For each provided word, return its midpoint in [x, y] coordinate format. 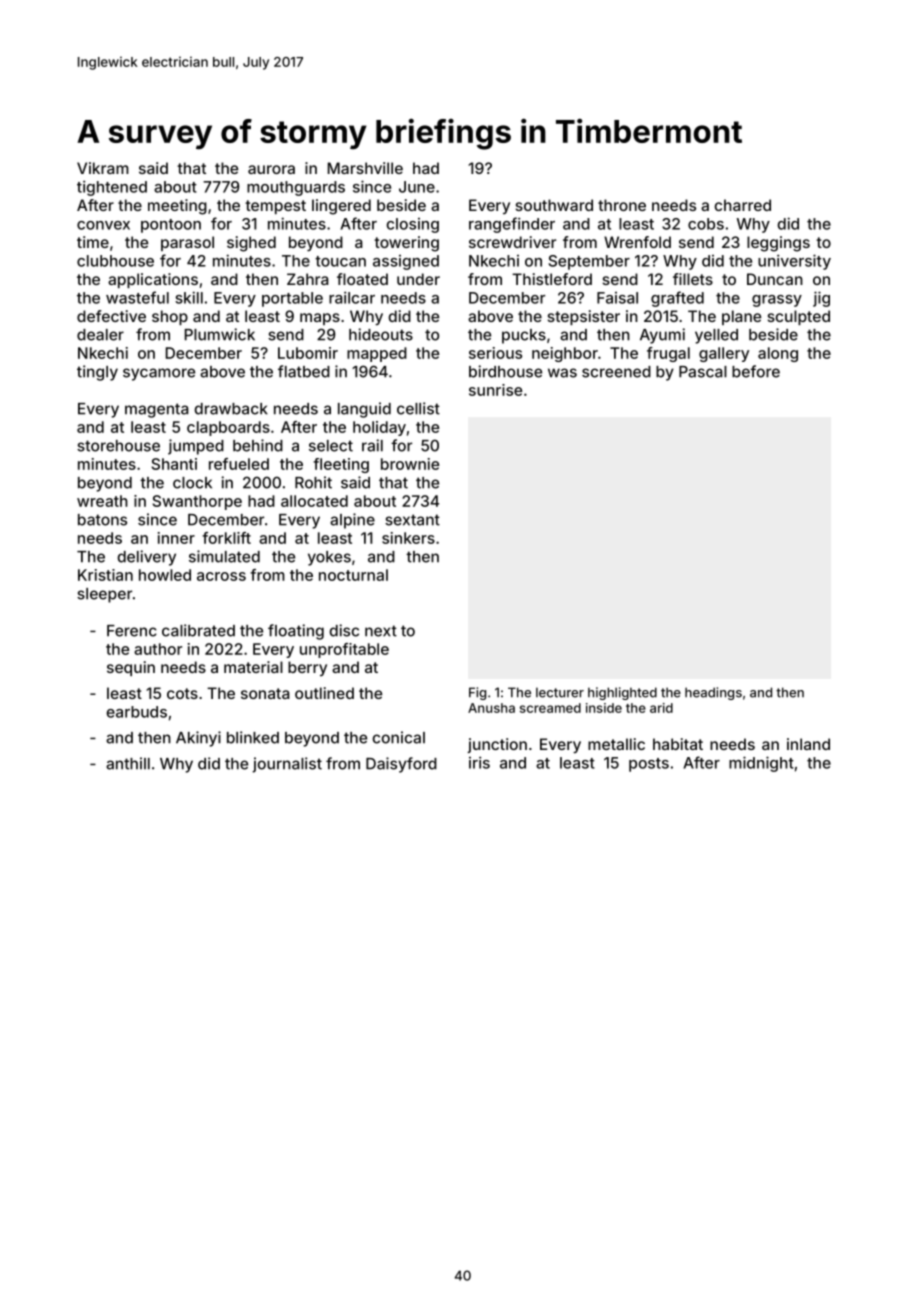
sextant [412, 520]
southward [554, 205]
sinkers [408, 538]
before [756, 371]
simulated [224, 556]
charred [742, 205]
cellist [418, 408]
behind [258, 445]
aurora [271, 169]
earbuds [136, 712]
